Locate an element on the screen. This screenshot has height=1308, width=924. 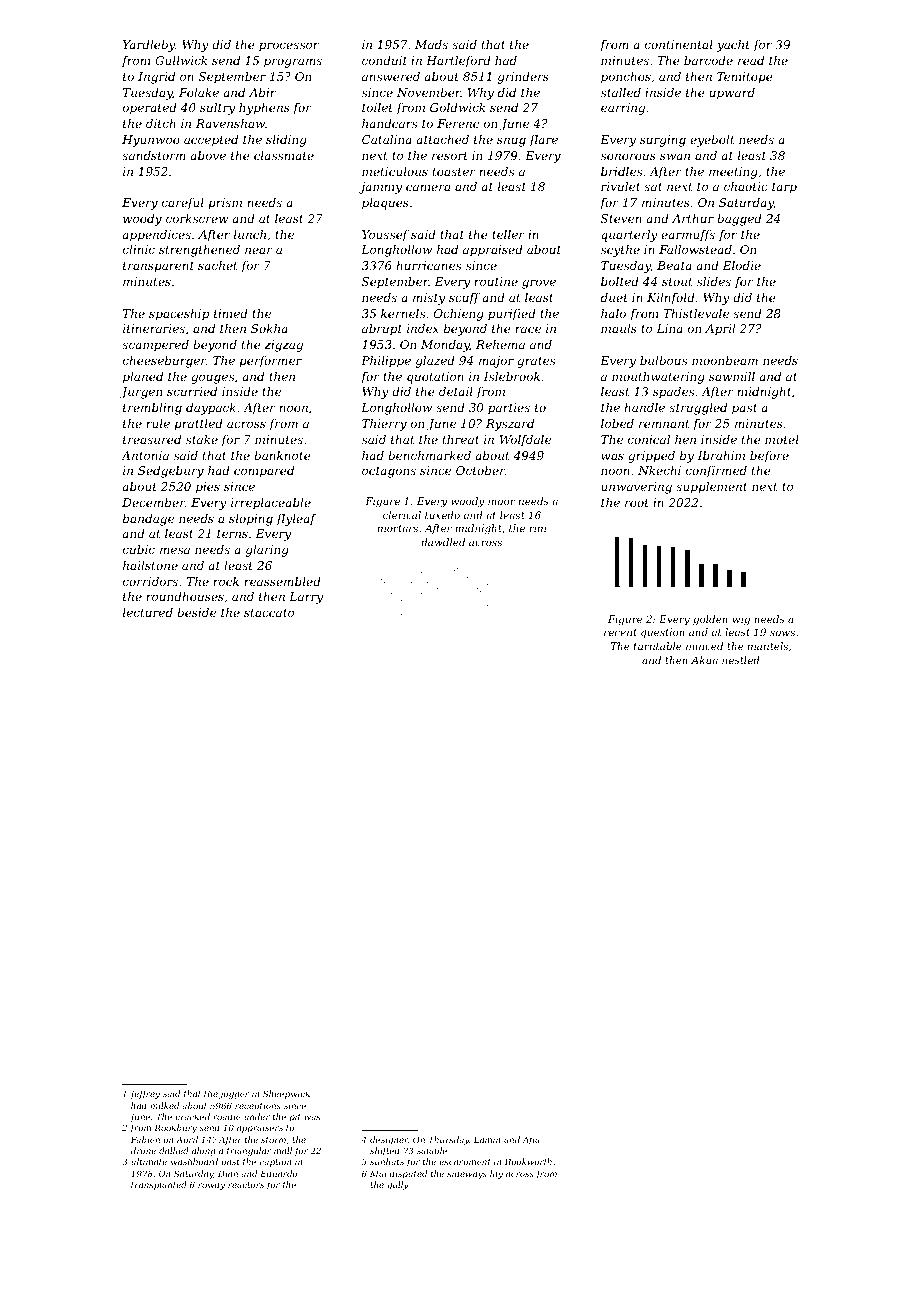
Rookworth is located at coordinates (528, 1161).
